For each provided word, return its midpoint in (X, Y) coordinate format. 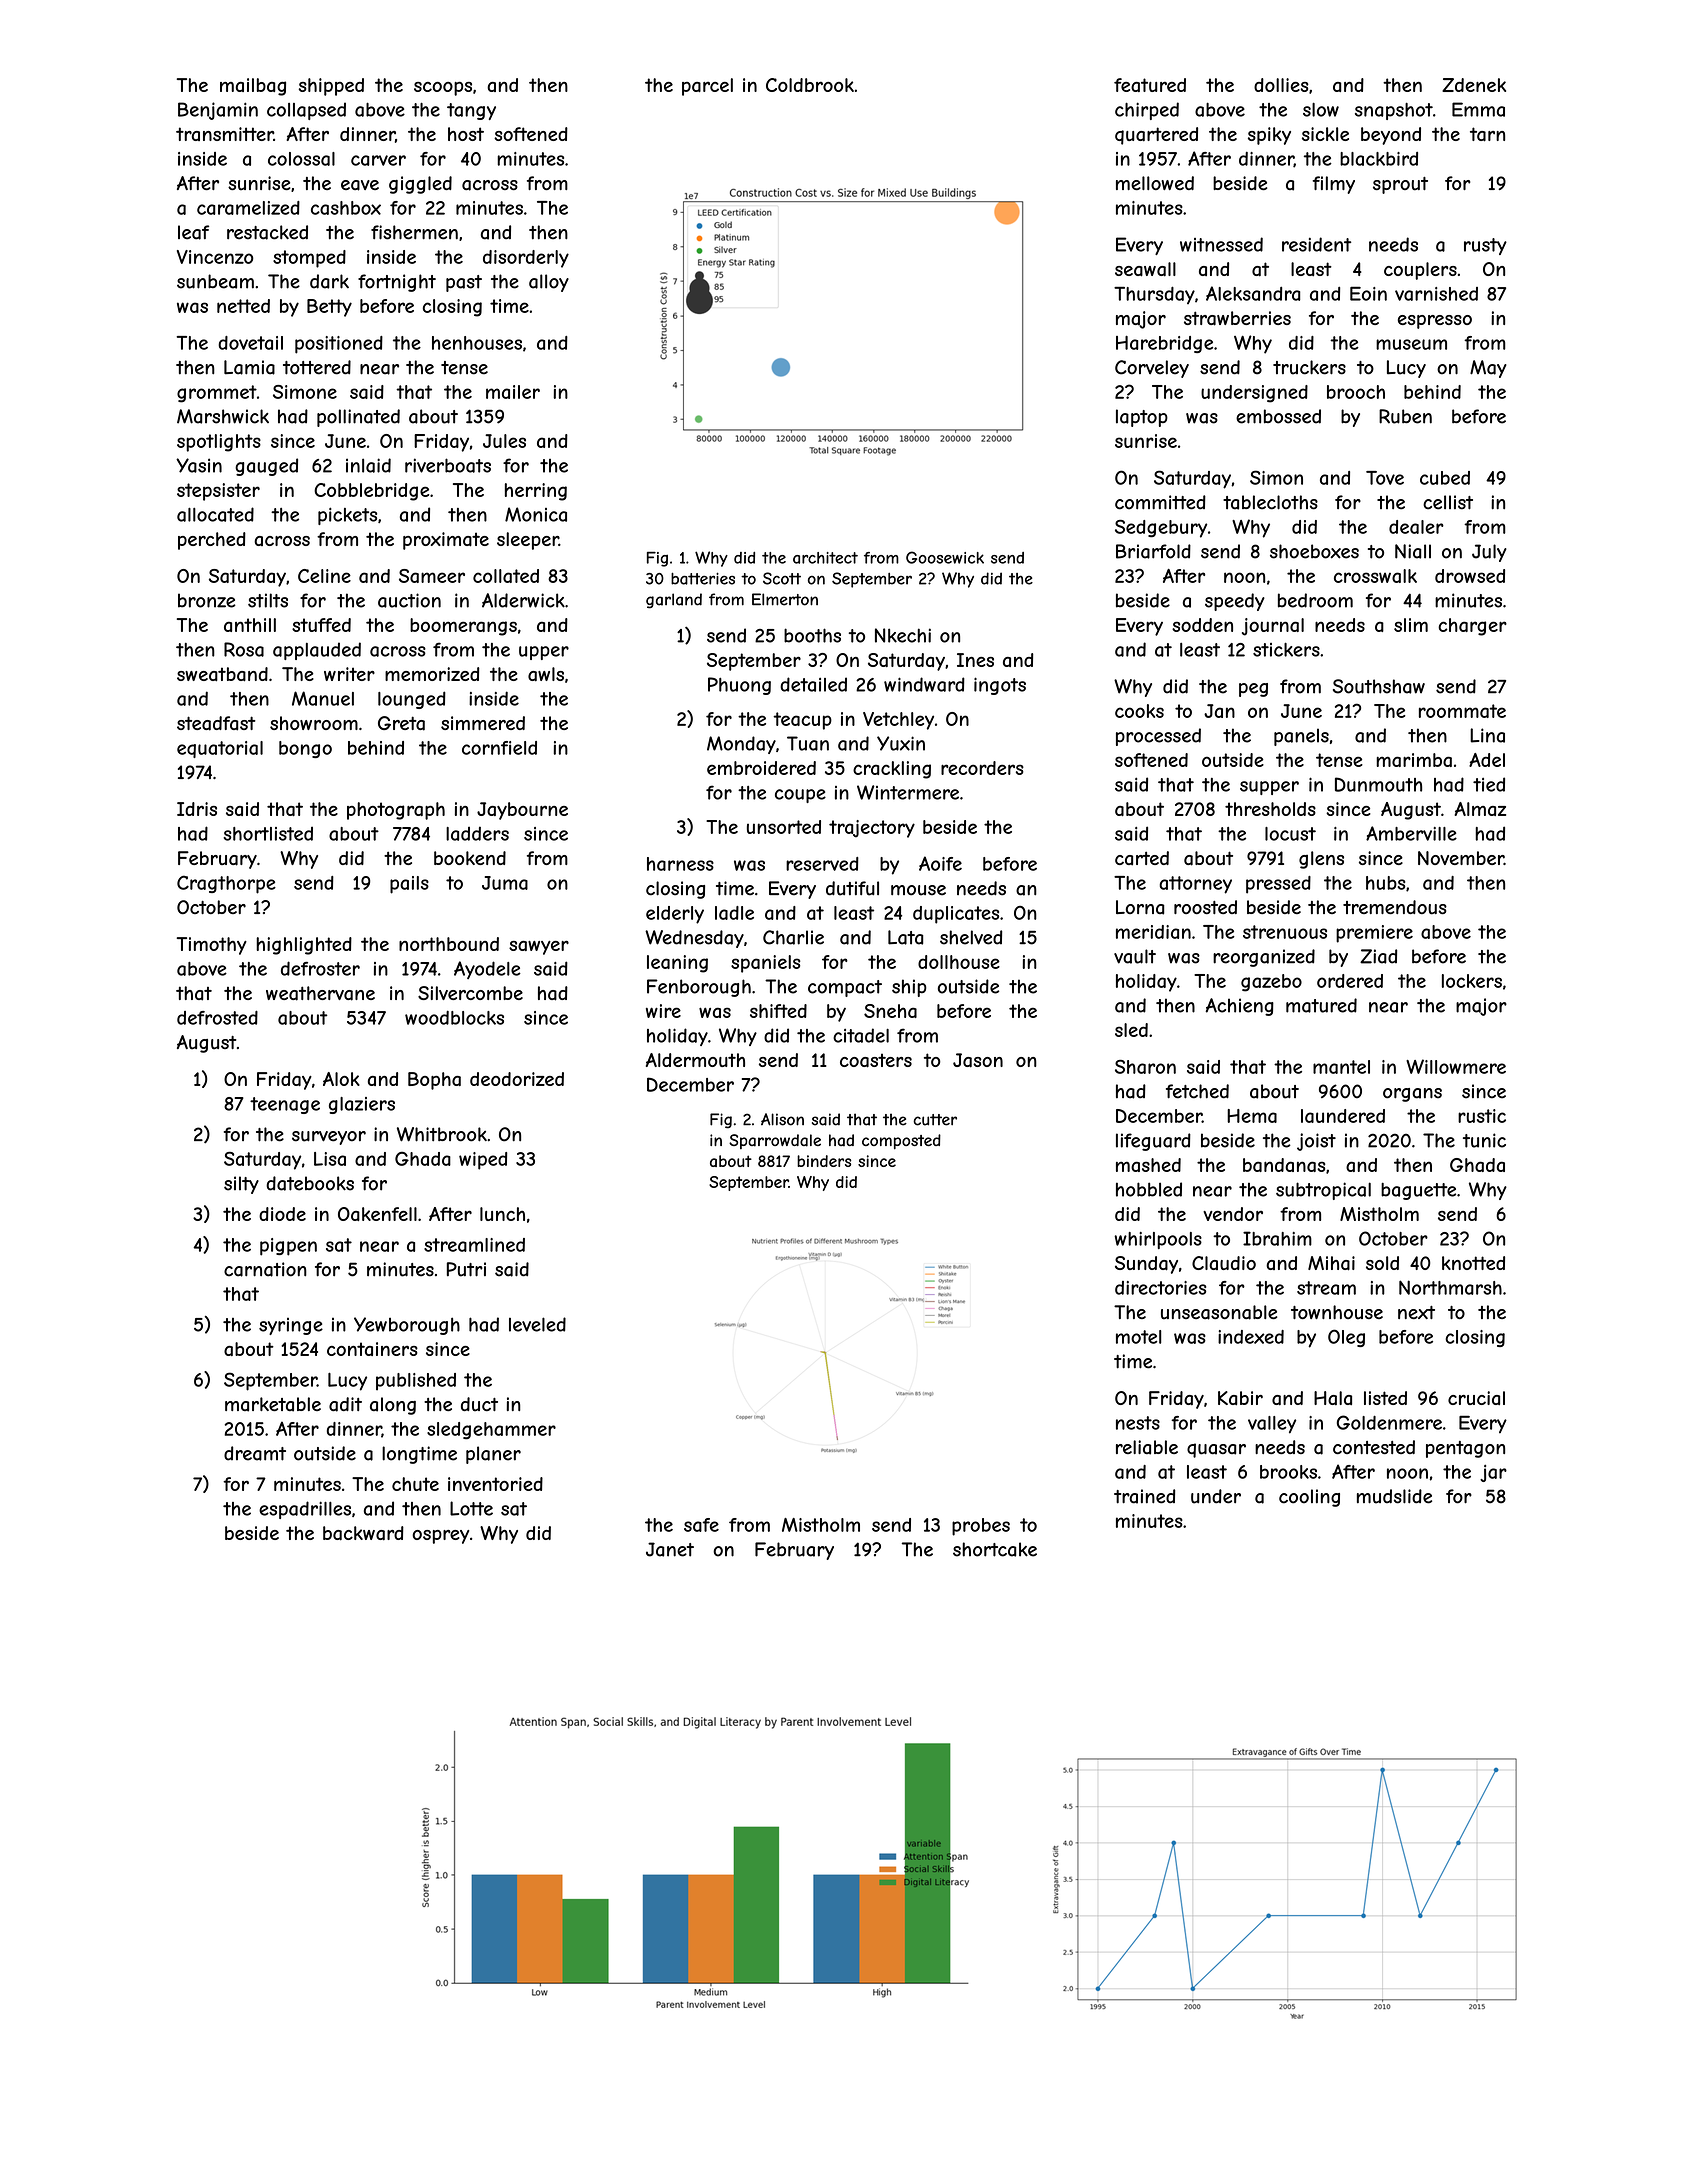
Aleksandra (1253, 293)
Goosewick (945, 557)
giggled (420, 185)
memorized (432, 674)
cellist (1448, 502)
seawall (1145, 269)
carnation (265, 1269)
